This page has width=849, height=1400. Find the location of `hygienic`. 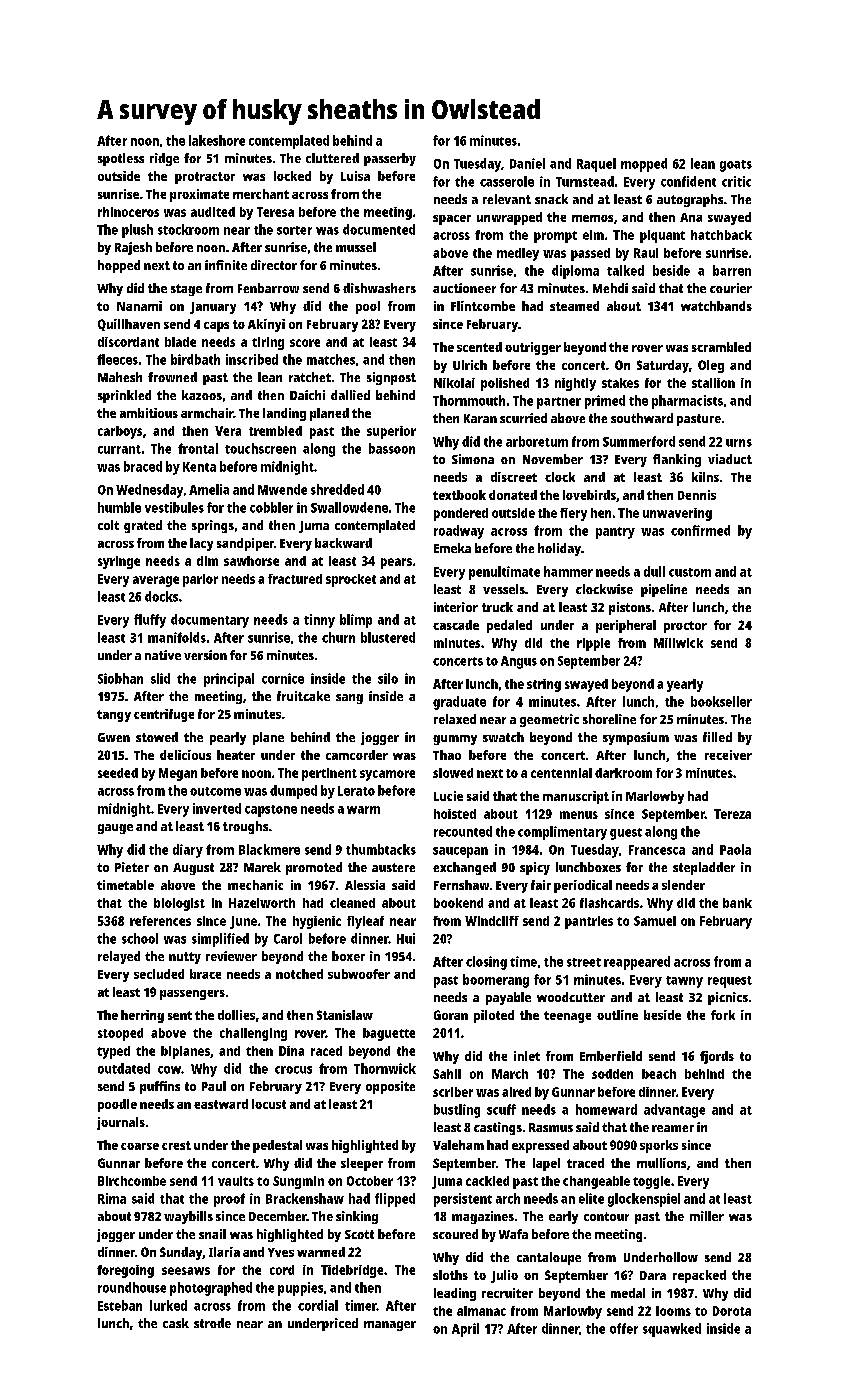

hygienic is located at coordinates (317, 922).
